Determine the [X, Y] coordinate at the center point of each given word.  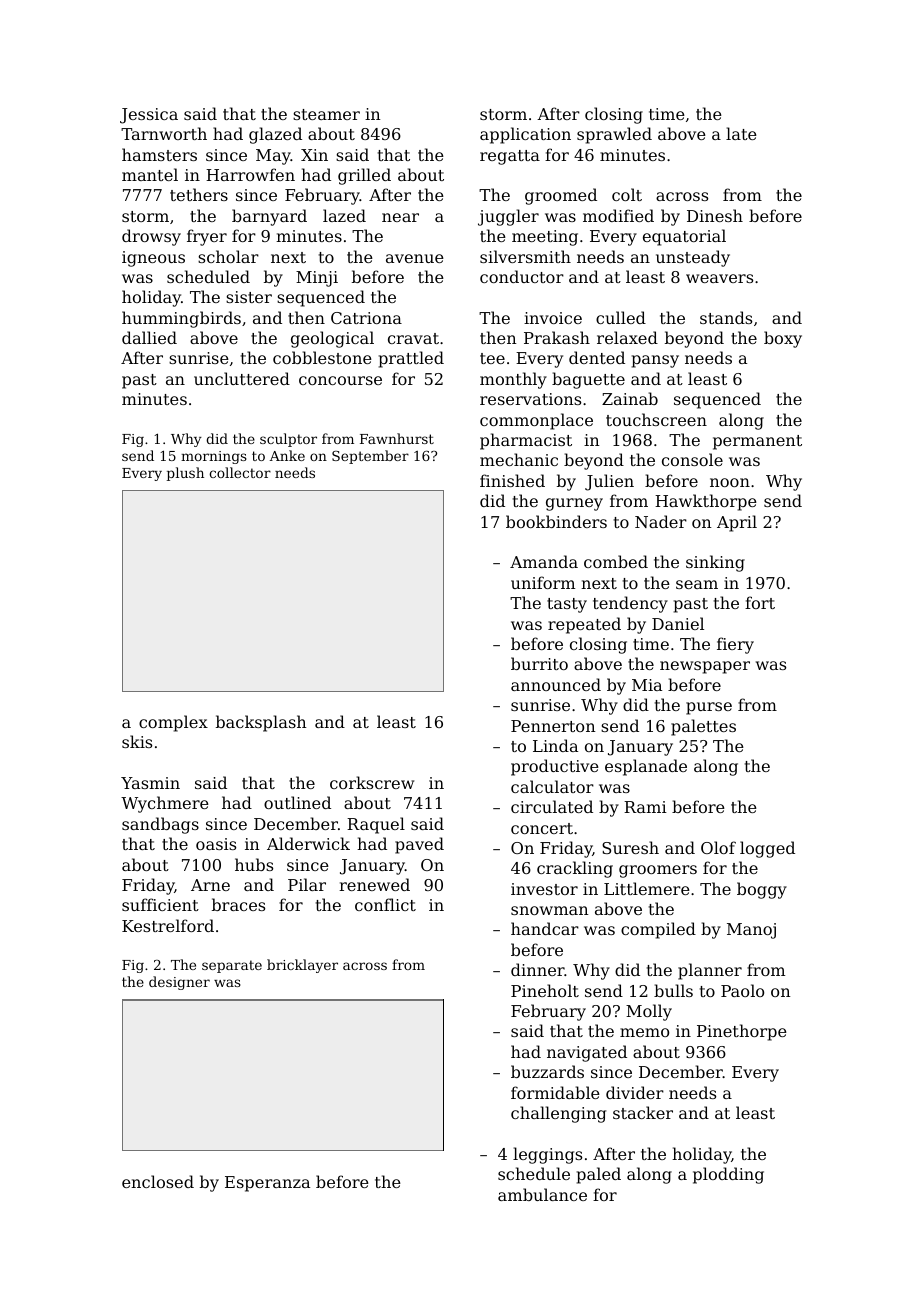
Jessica [149, 116]
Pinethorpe [742, 1032]
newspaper [705, 667]
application [525, 135]
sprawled [614, 135]
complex [173, 723]
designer [179, 983]
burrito [539, 663]
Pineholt [545, 990]
